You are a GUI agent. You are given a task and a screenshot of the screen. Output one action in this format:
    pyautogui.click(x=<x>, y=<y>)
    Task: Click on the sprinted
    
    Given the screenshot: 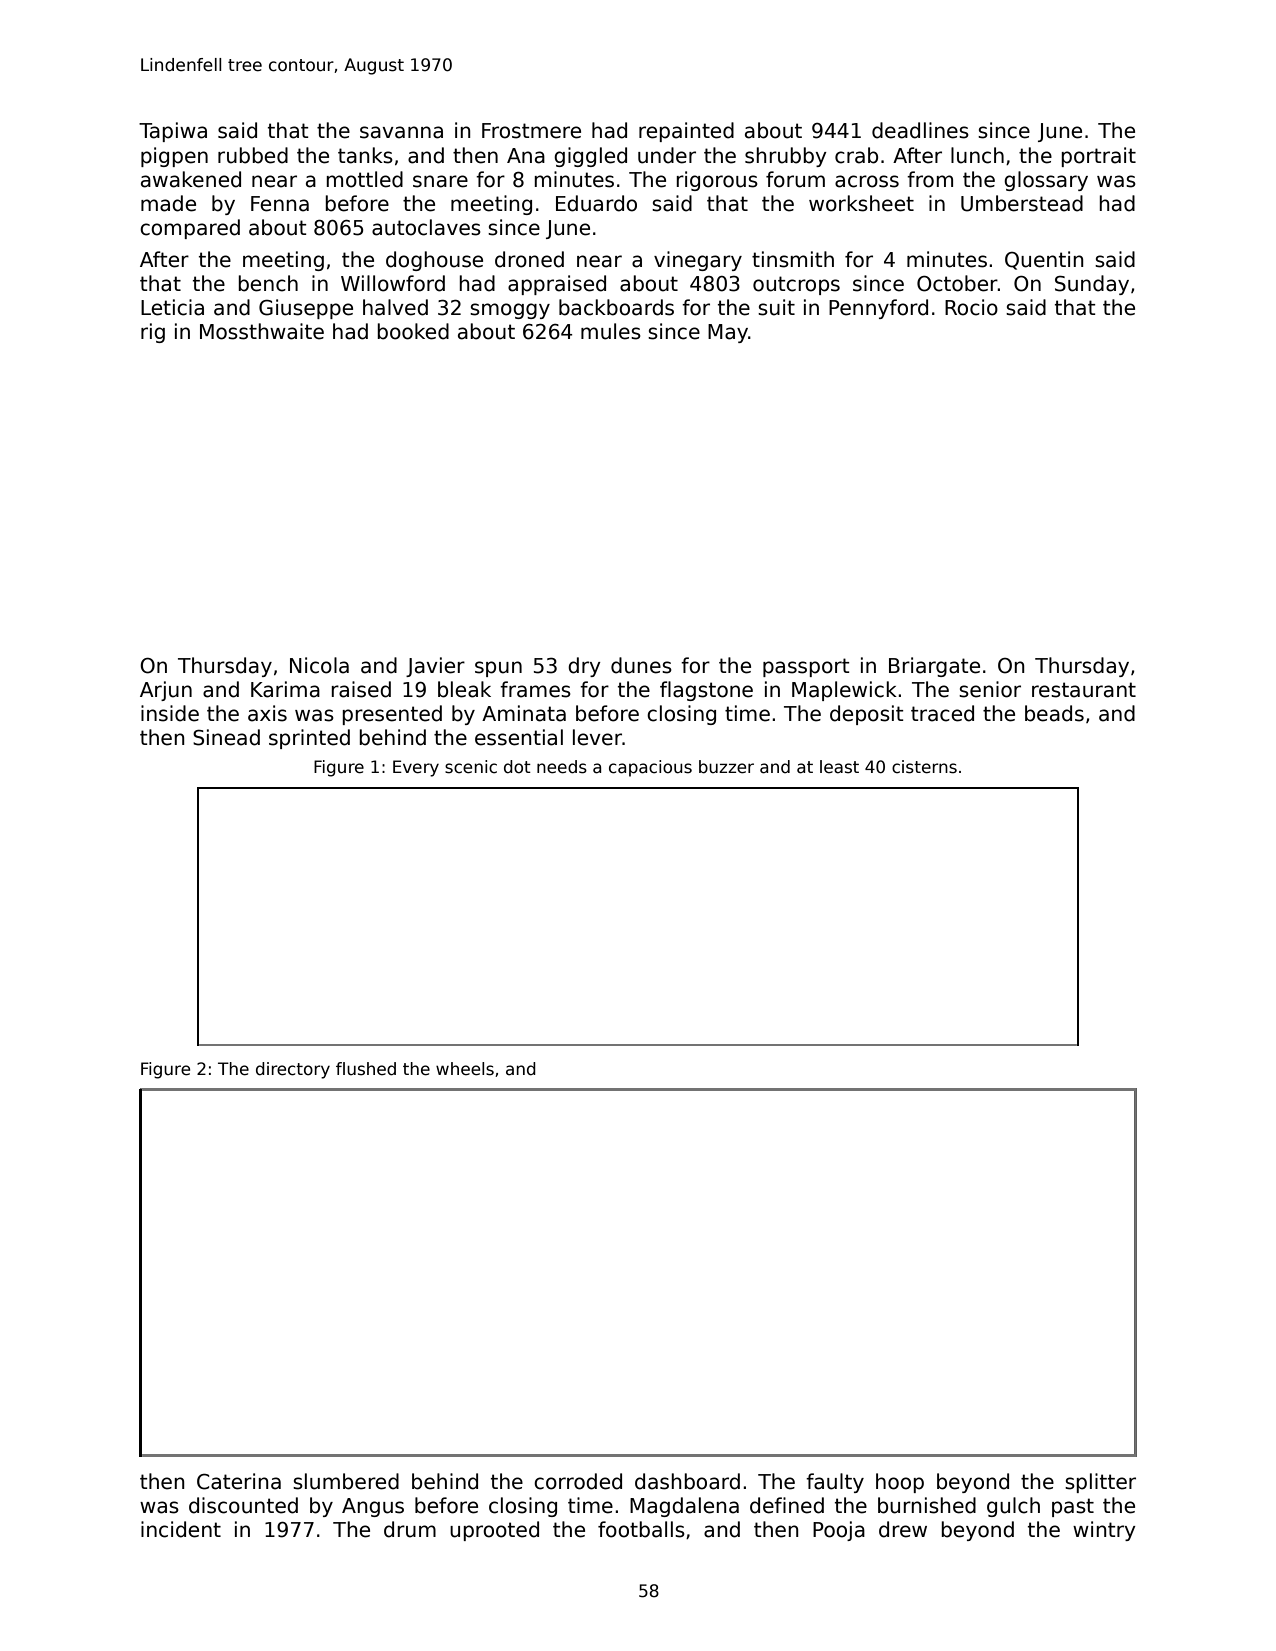 What is the action you would take?
    pyautogui.click(x=309, y=739)
